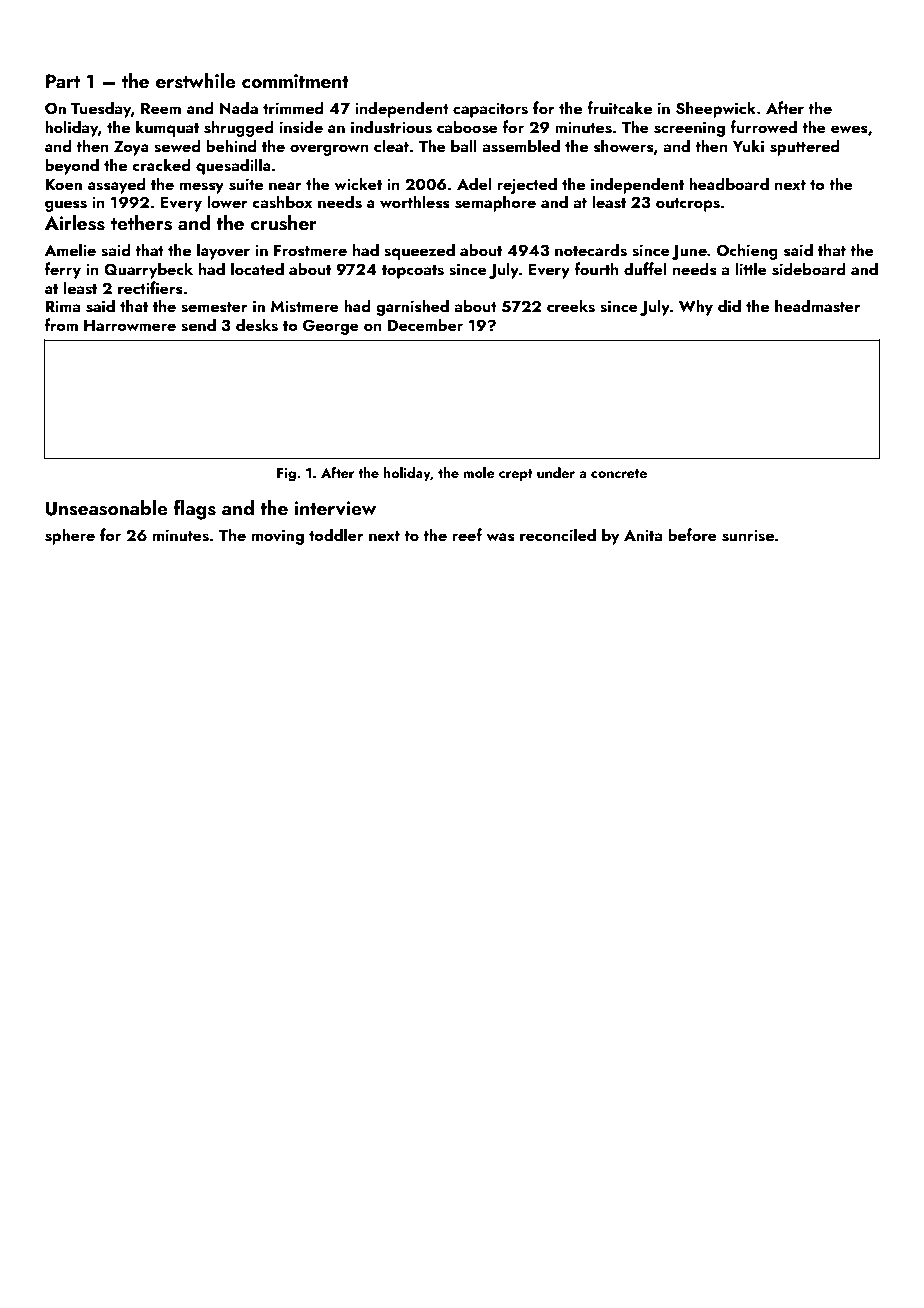  Describe the element at coordinates (571, 306) in the screenshot. I see `creeks` at that location.
